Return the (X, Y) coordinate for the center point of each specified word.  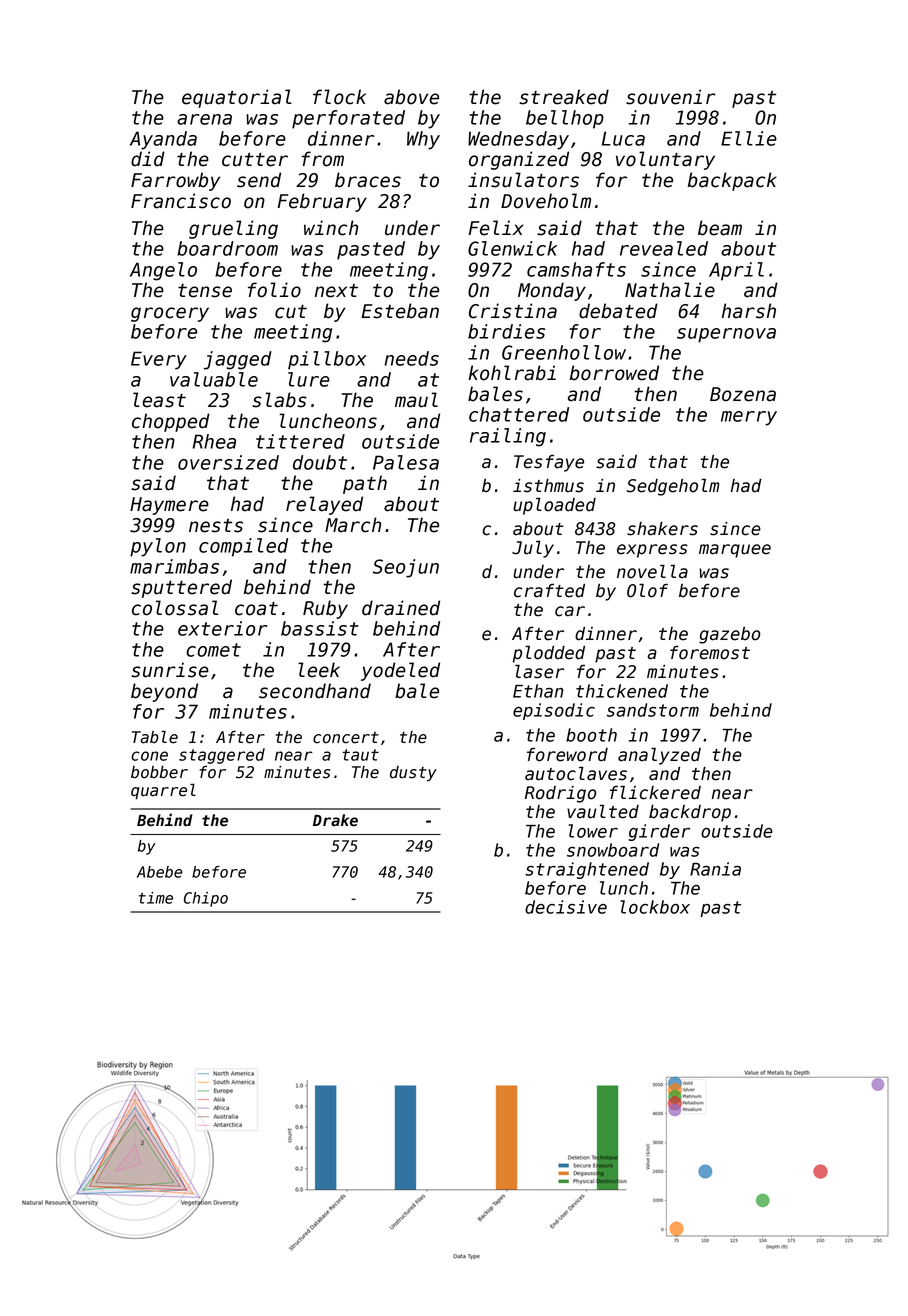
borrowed (614, 373)
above (411, 97)
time (156, 898)
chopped (171, 422)
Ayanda (163, 140)
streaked (564, 97)
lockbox (655, 907)
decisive (566, 907)
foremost (710, 653)
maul (416, 400)
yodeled (400, 671)
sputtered (181, 588)
